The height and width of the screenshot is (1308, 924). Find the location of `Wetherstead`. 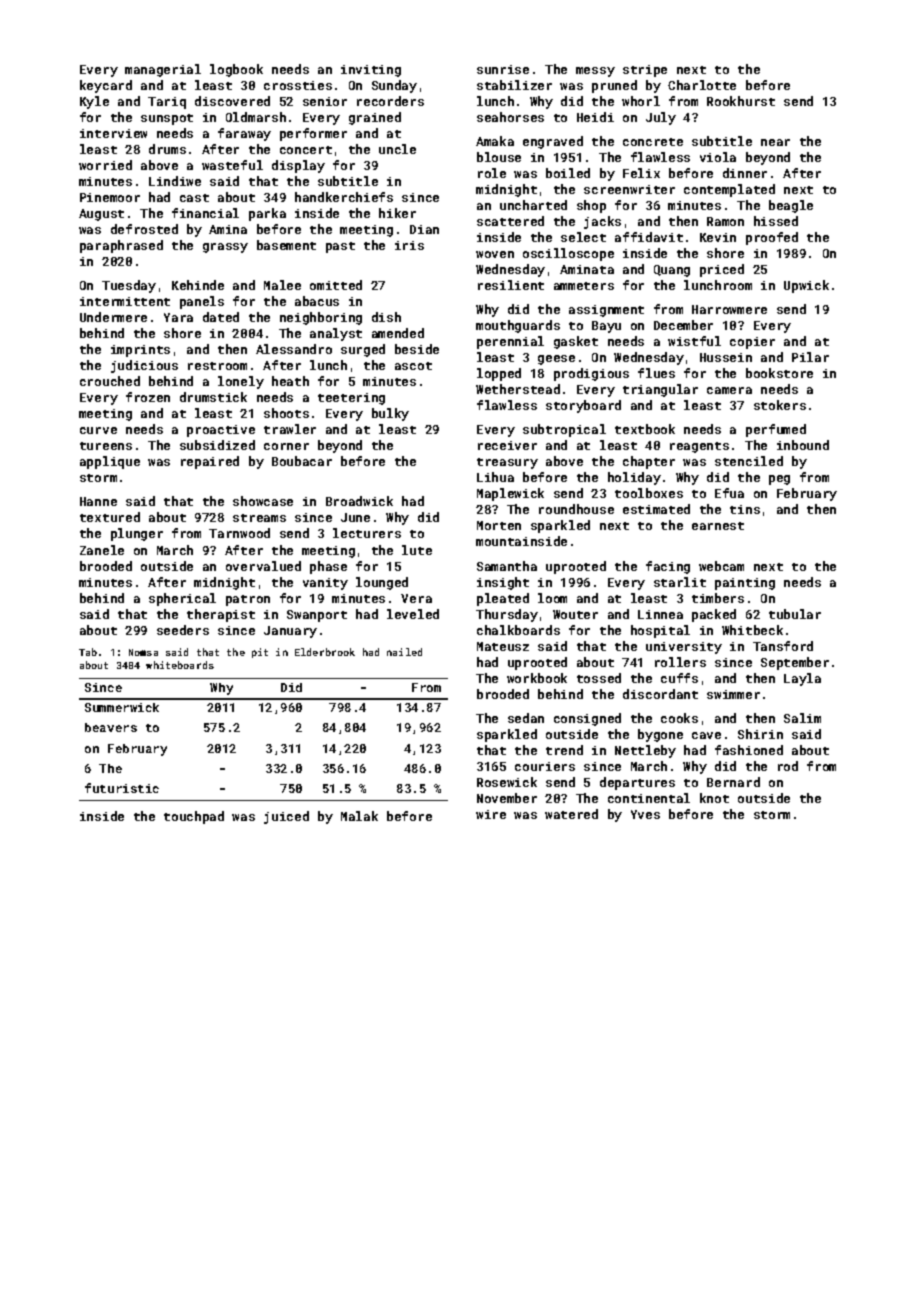

Wetherstead is located at coordinates (518, 389).
